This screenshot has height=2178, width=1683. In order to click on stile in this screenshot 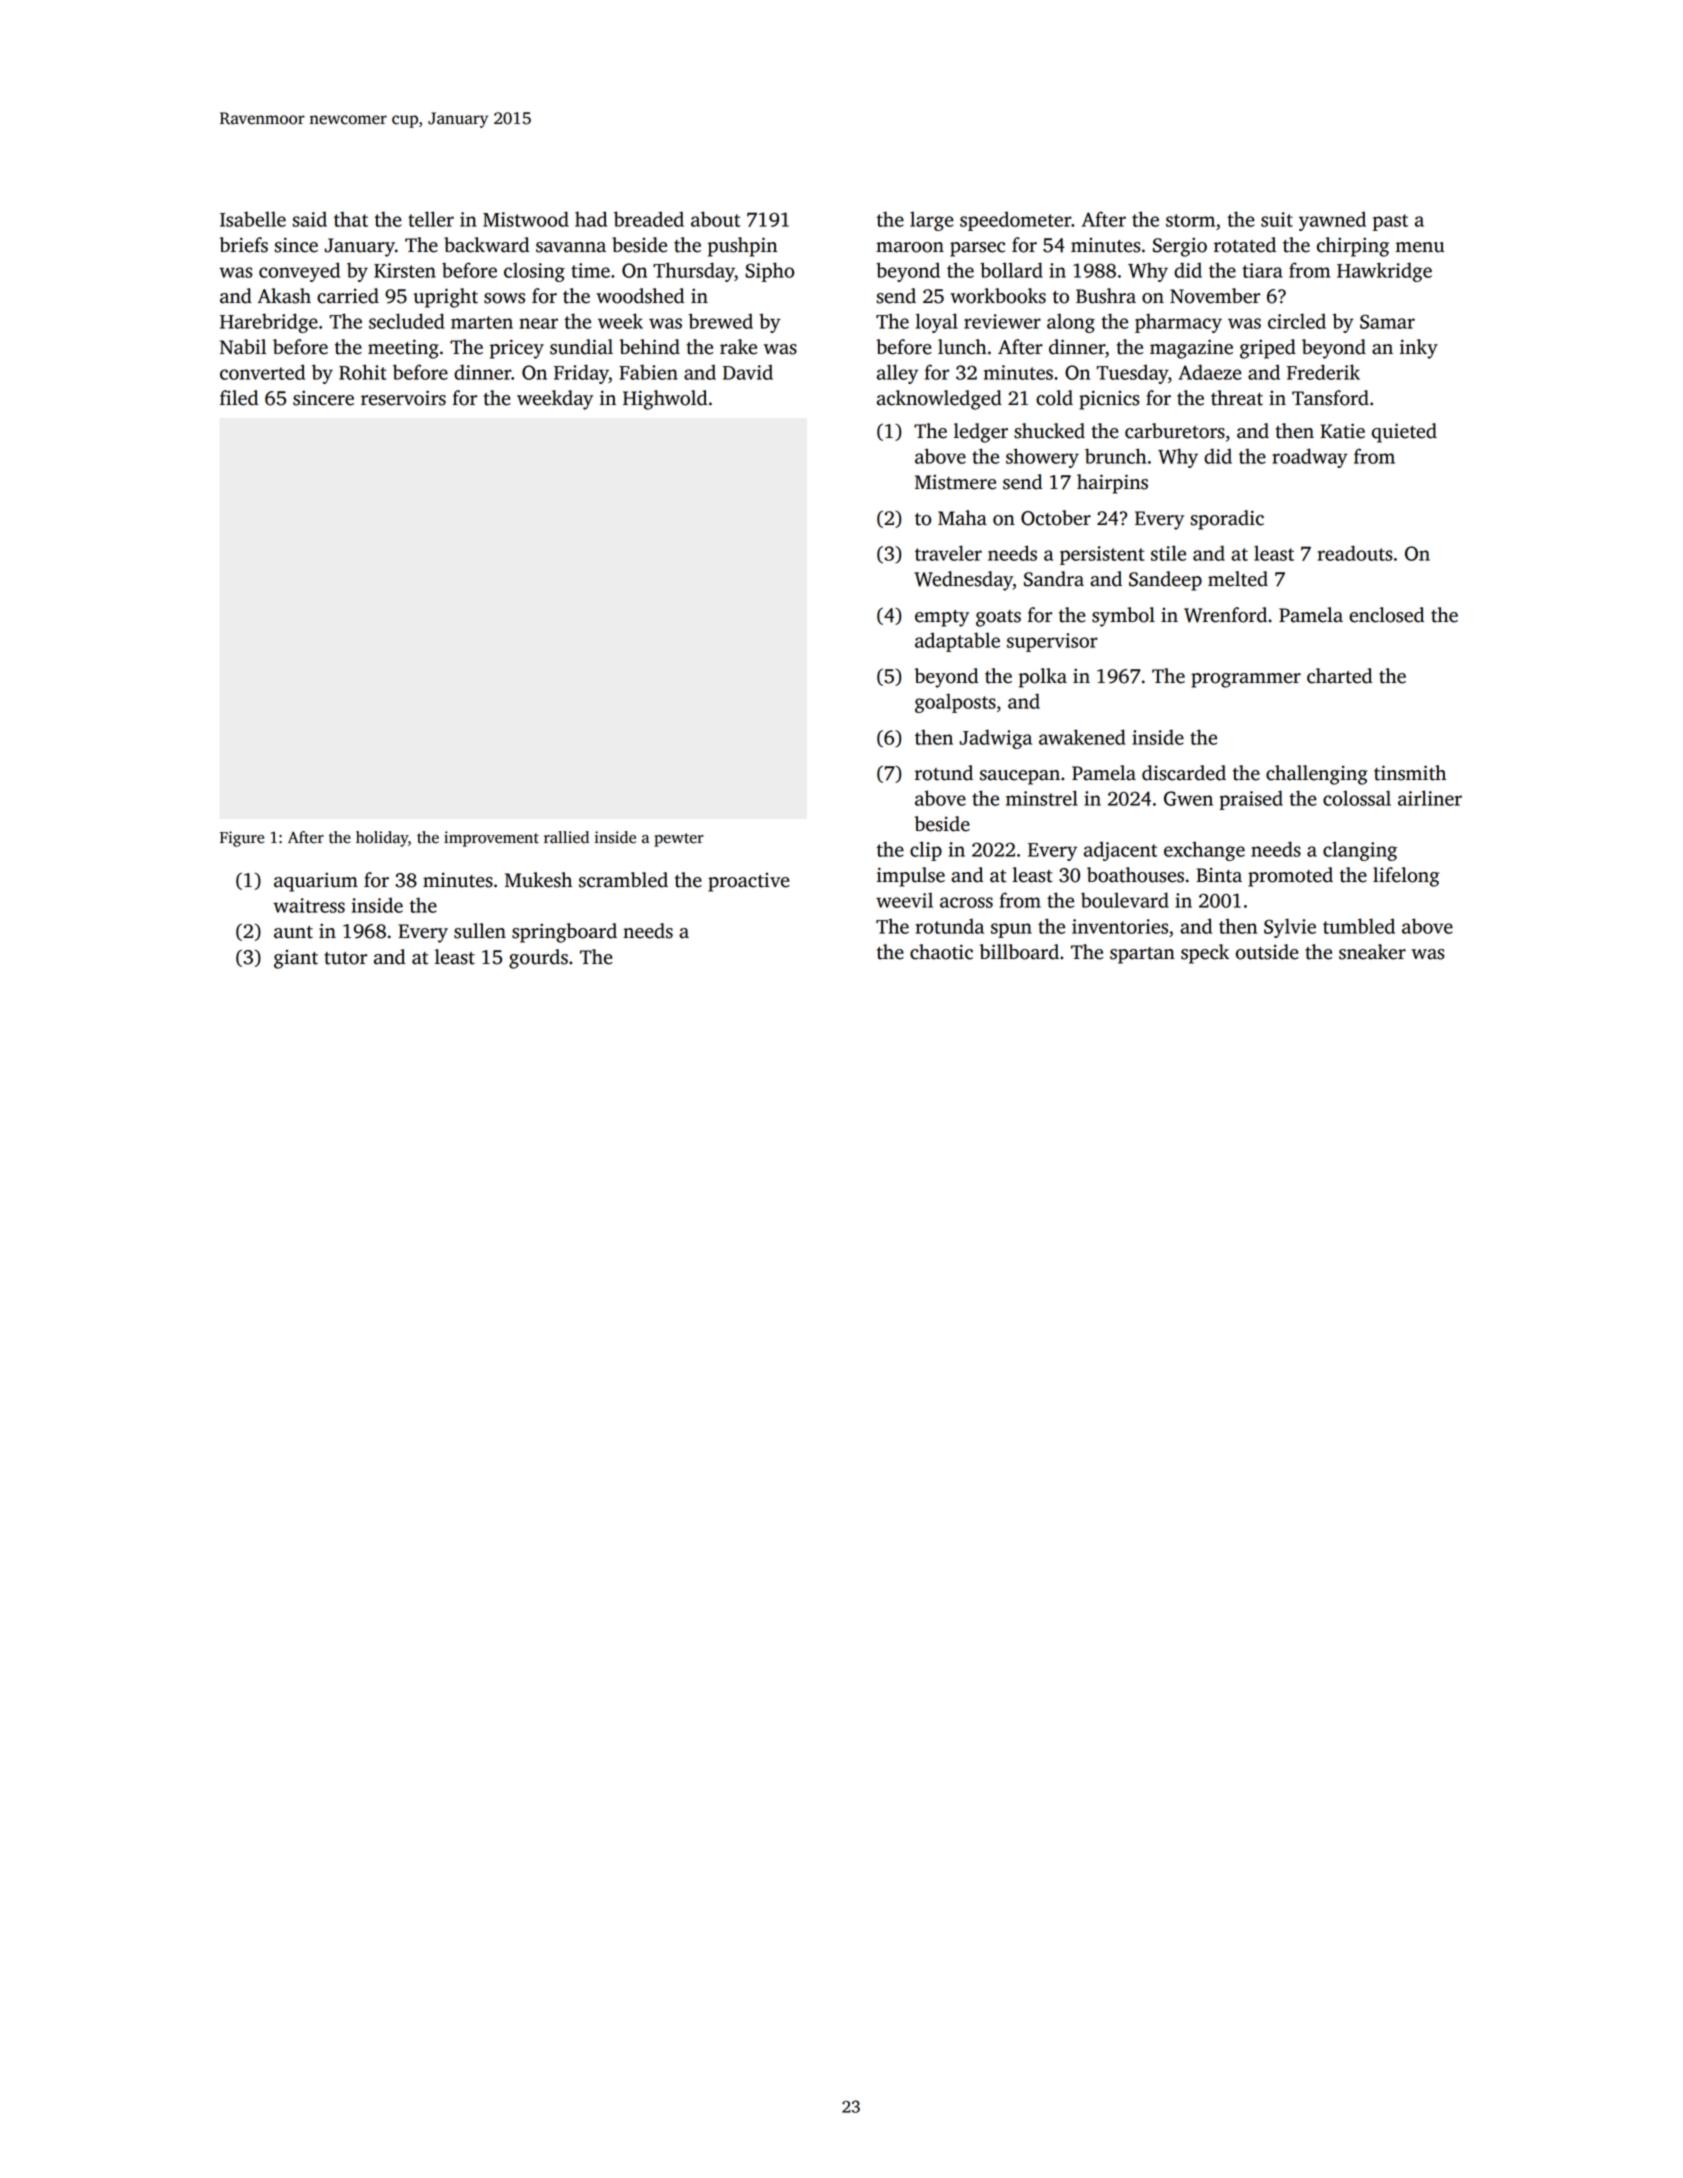, I will do `click(1168, 553)`.
